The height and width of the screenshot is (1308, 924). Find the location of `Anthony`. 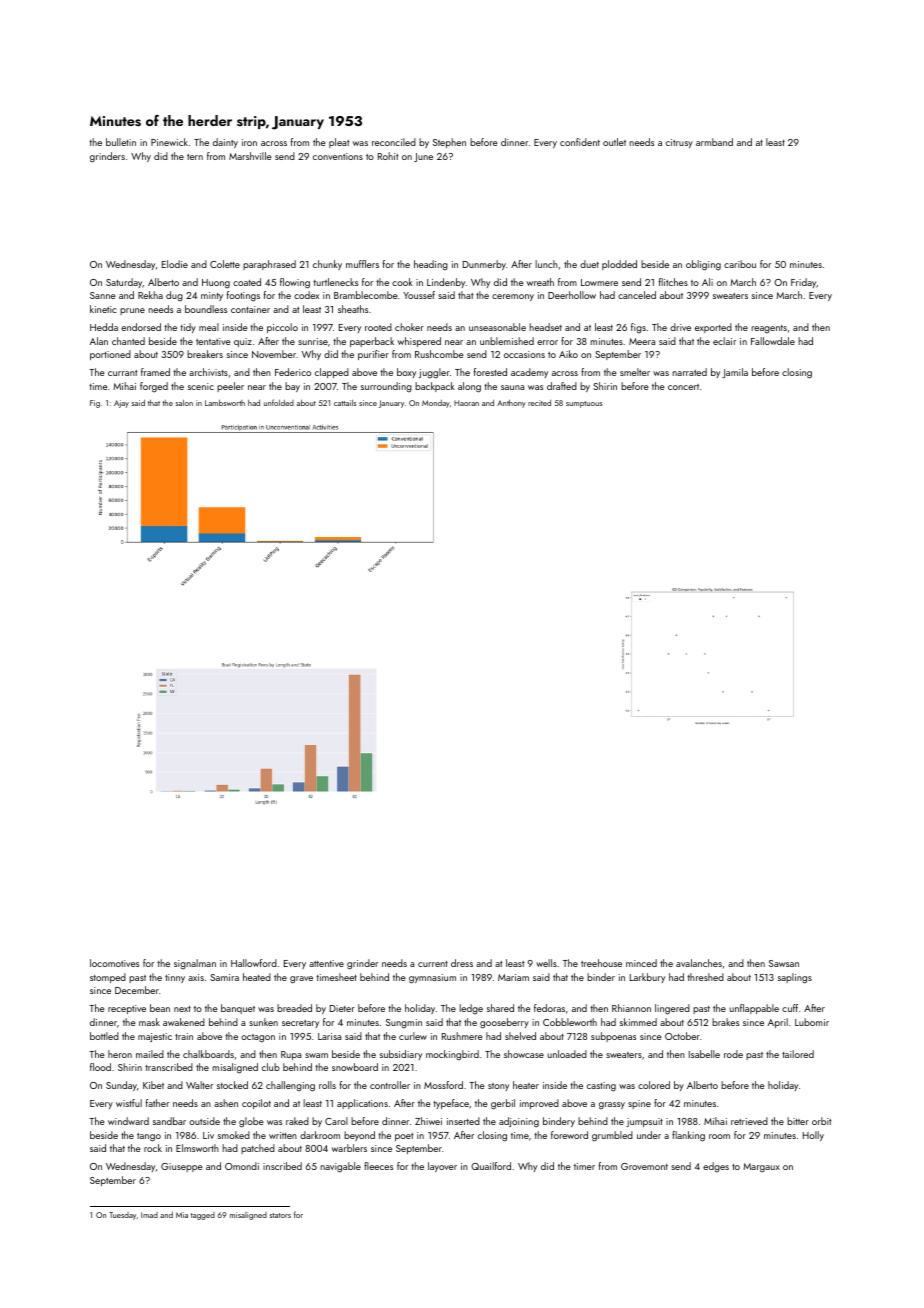

Anthony is located at coordinates (511, 404).
